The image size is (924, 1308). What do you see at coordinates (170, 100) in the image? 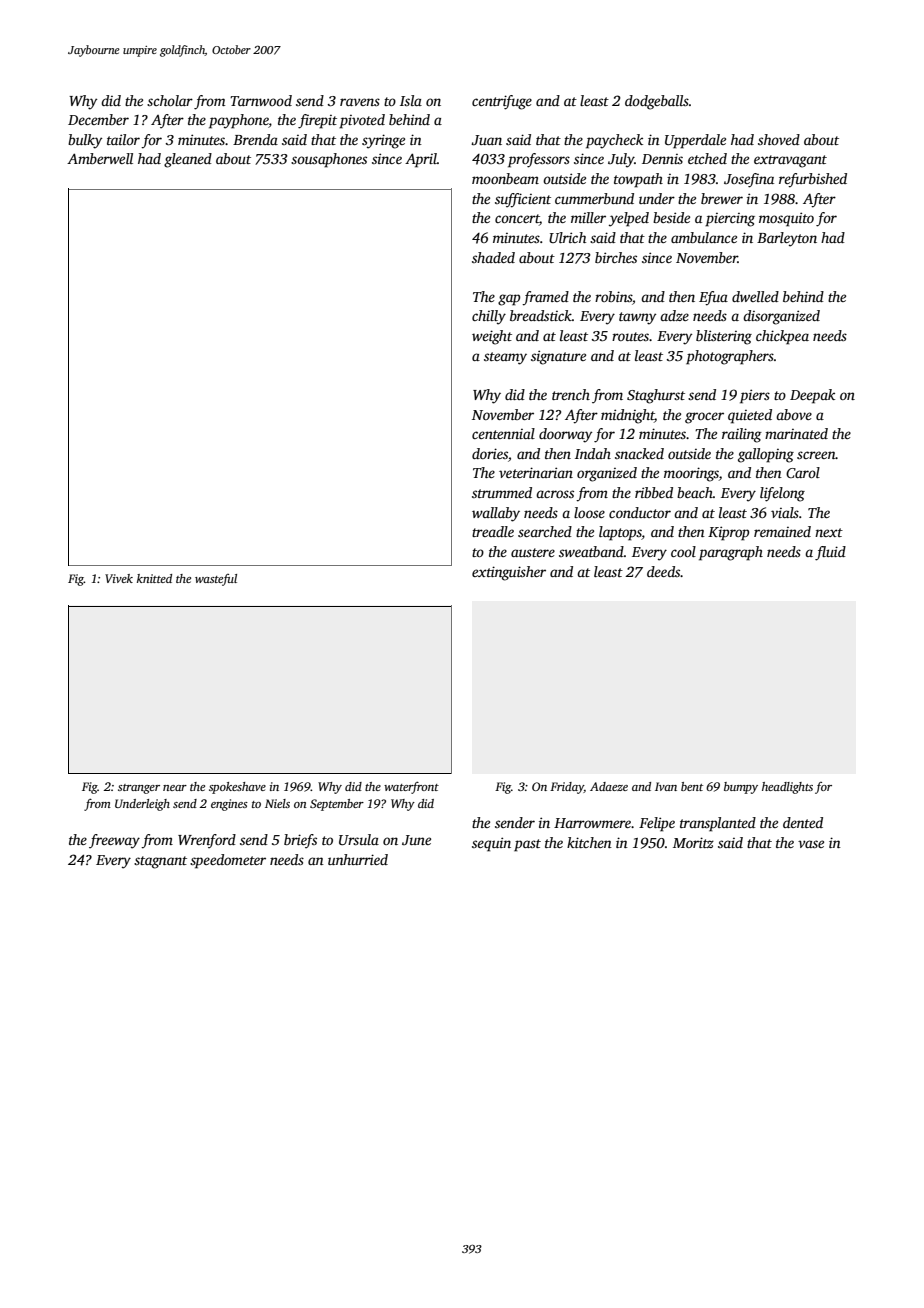
I see `scholar` at bounding box center [170, 100].
